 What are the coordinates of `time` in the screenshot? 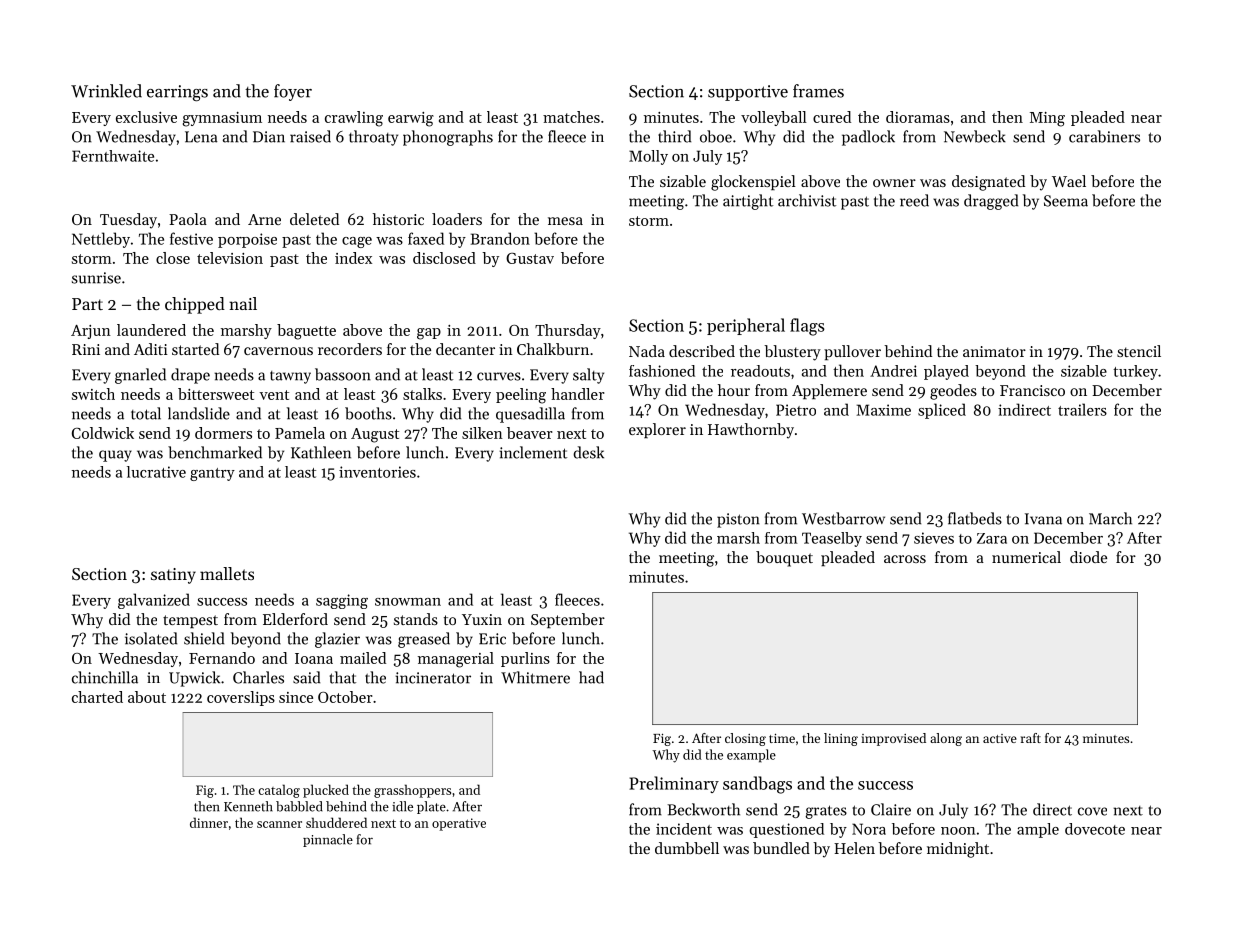 It's located at (782, 738).
